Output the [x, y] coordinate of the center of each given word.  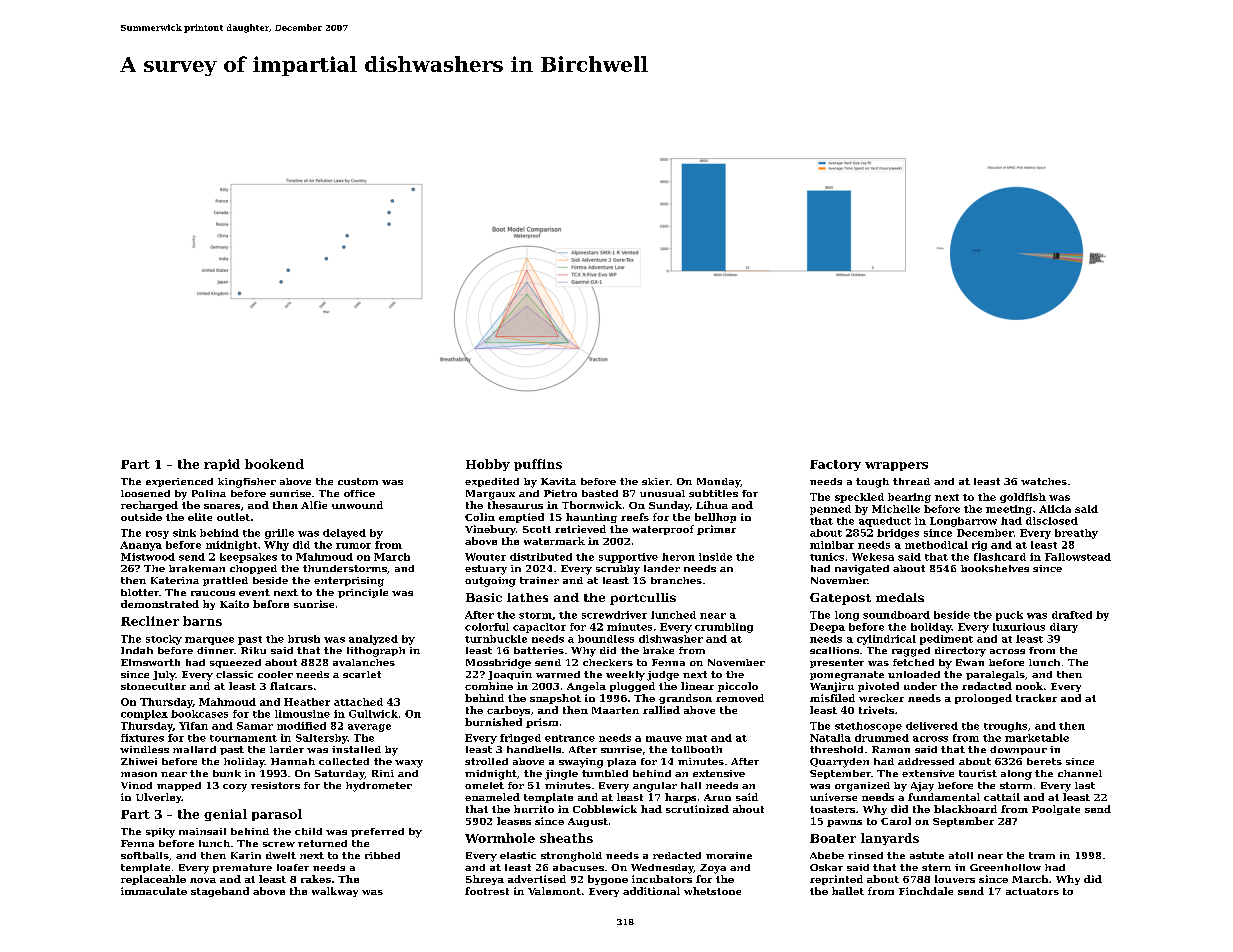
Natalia [830, 738]
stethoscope [868, 727]
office [359, 493]
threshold [836, 749]
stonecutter [153, 686]
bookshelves [995, 568]
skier [656, 481]
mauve [664, 739]
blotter [140, 592]
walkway [335, 892]
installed [356, 749]
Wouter [485, 557]
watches [1044, 481]
